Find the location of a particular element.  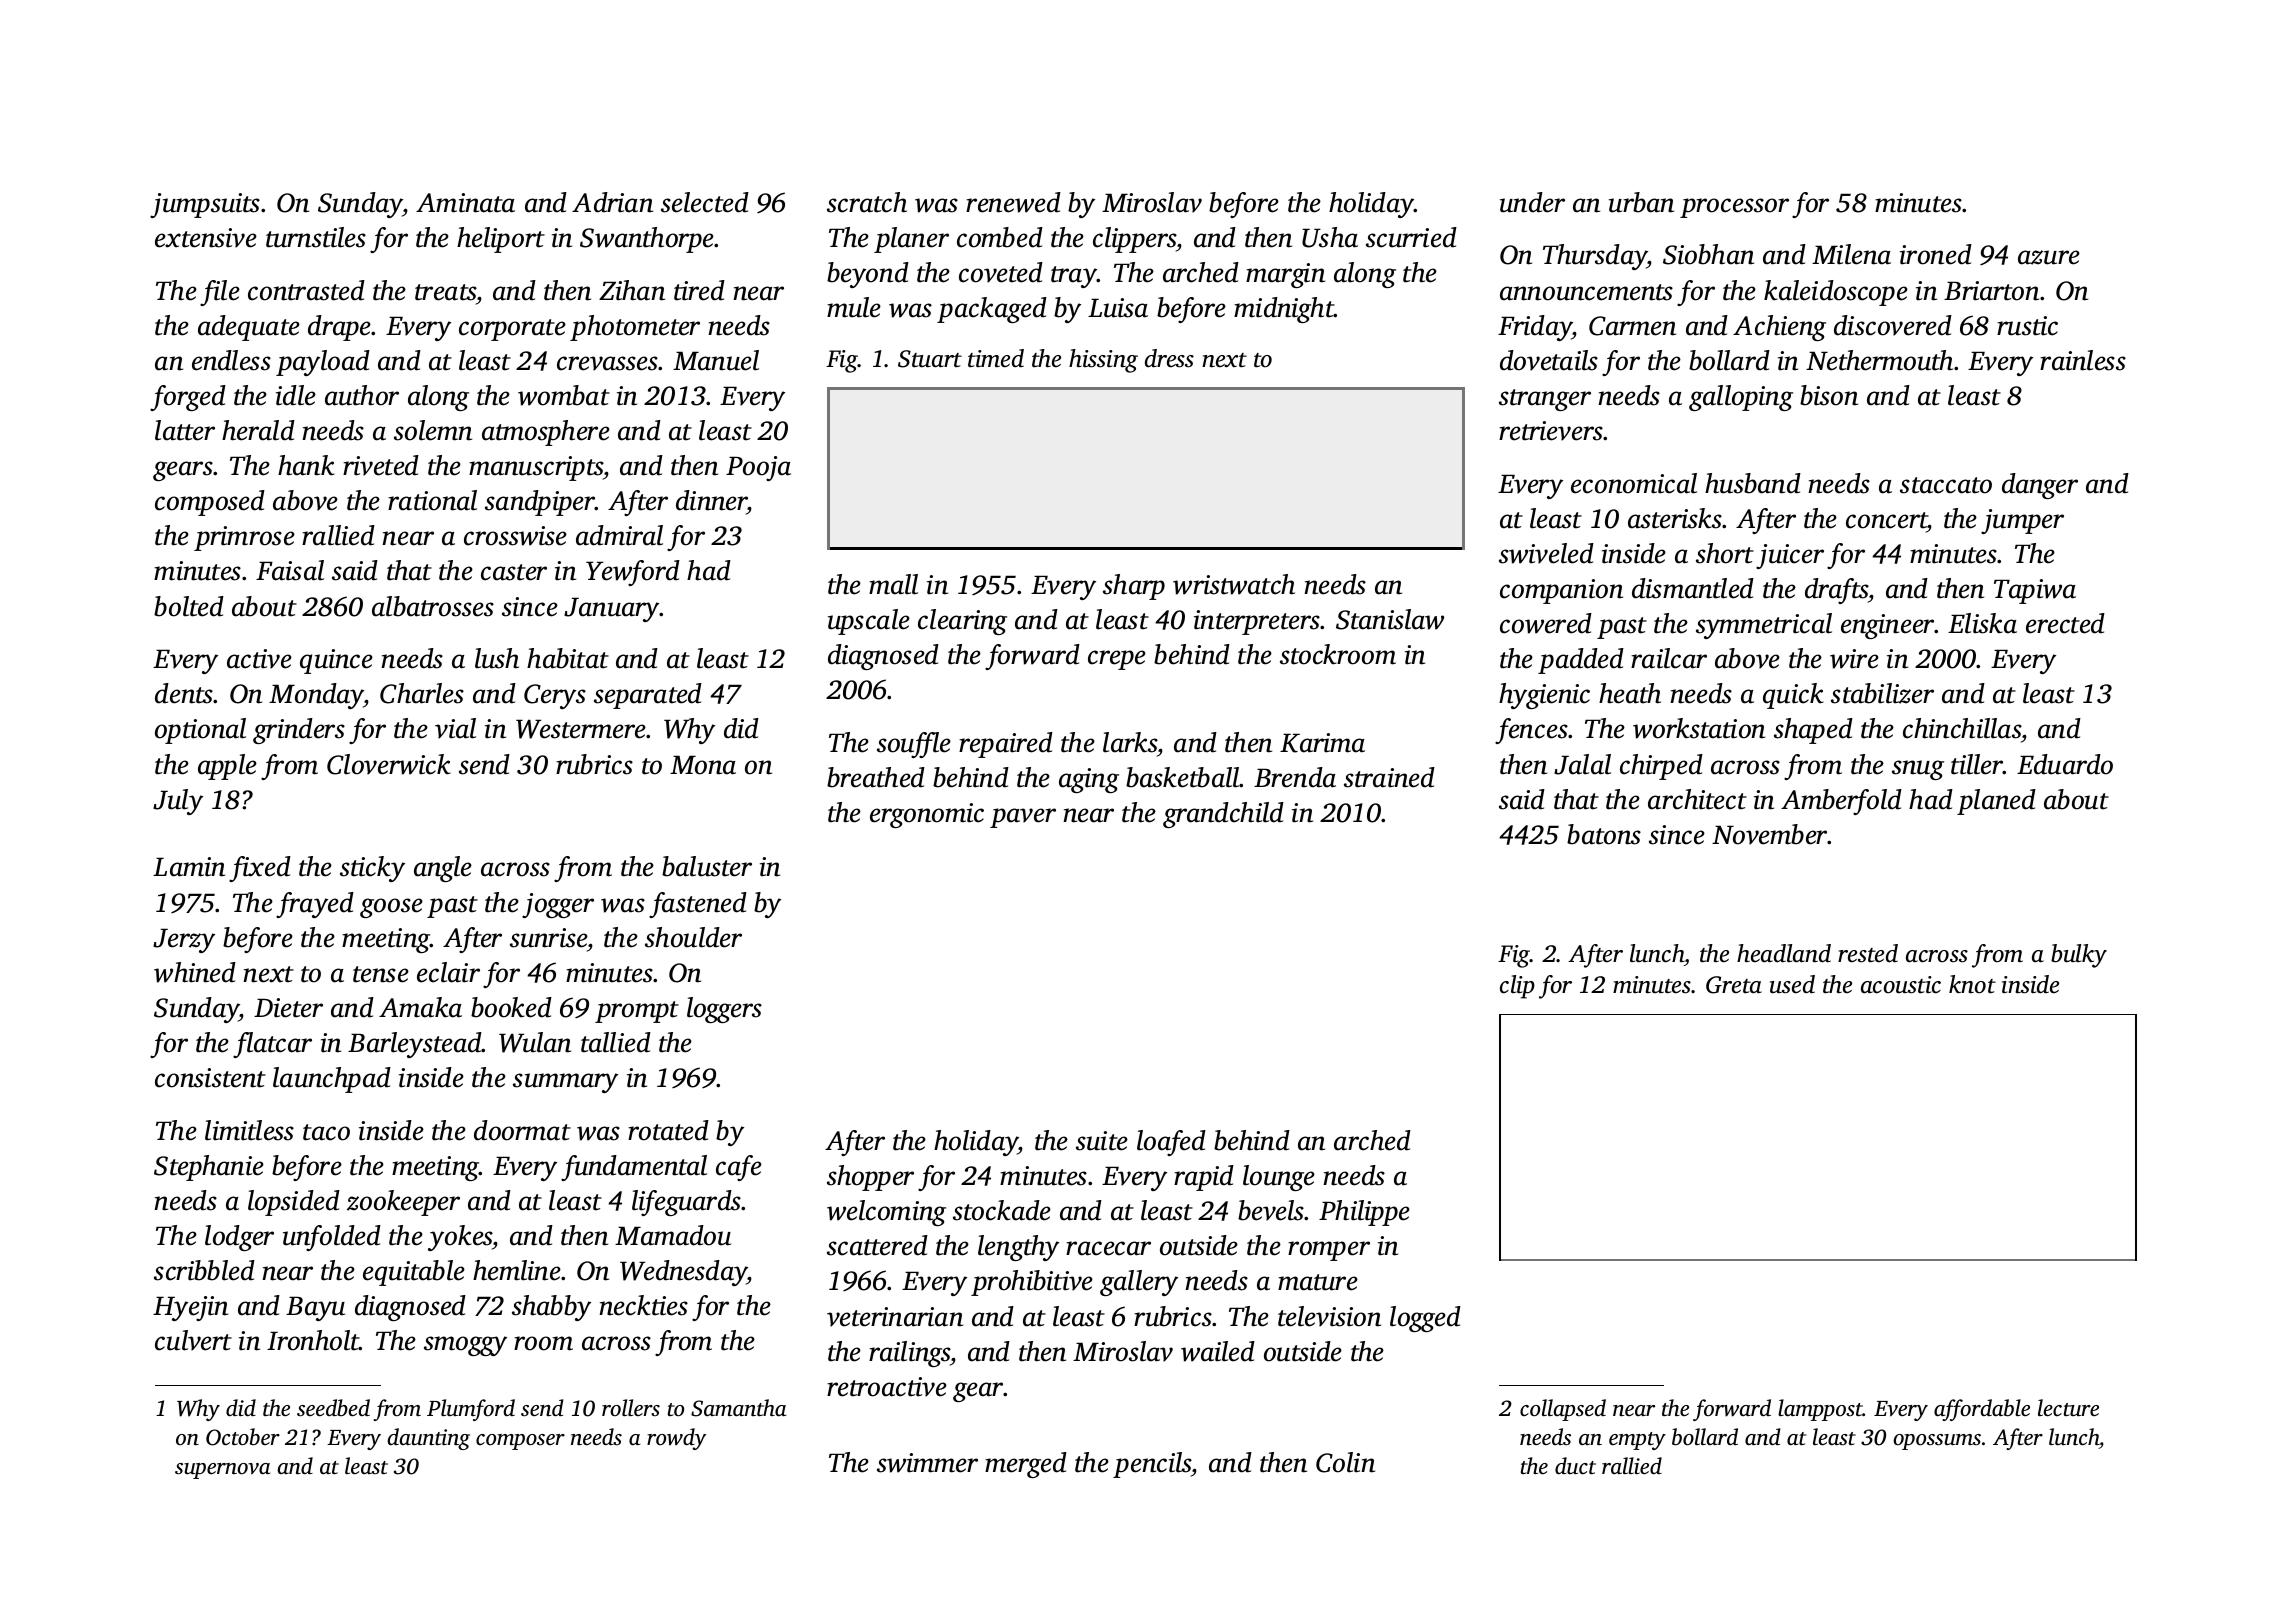

jumpsuits is located at coordinates (205, 205).
